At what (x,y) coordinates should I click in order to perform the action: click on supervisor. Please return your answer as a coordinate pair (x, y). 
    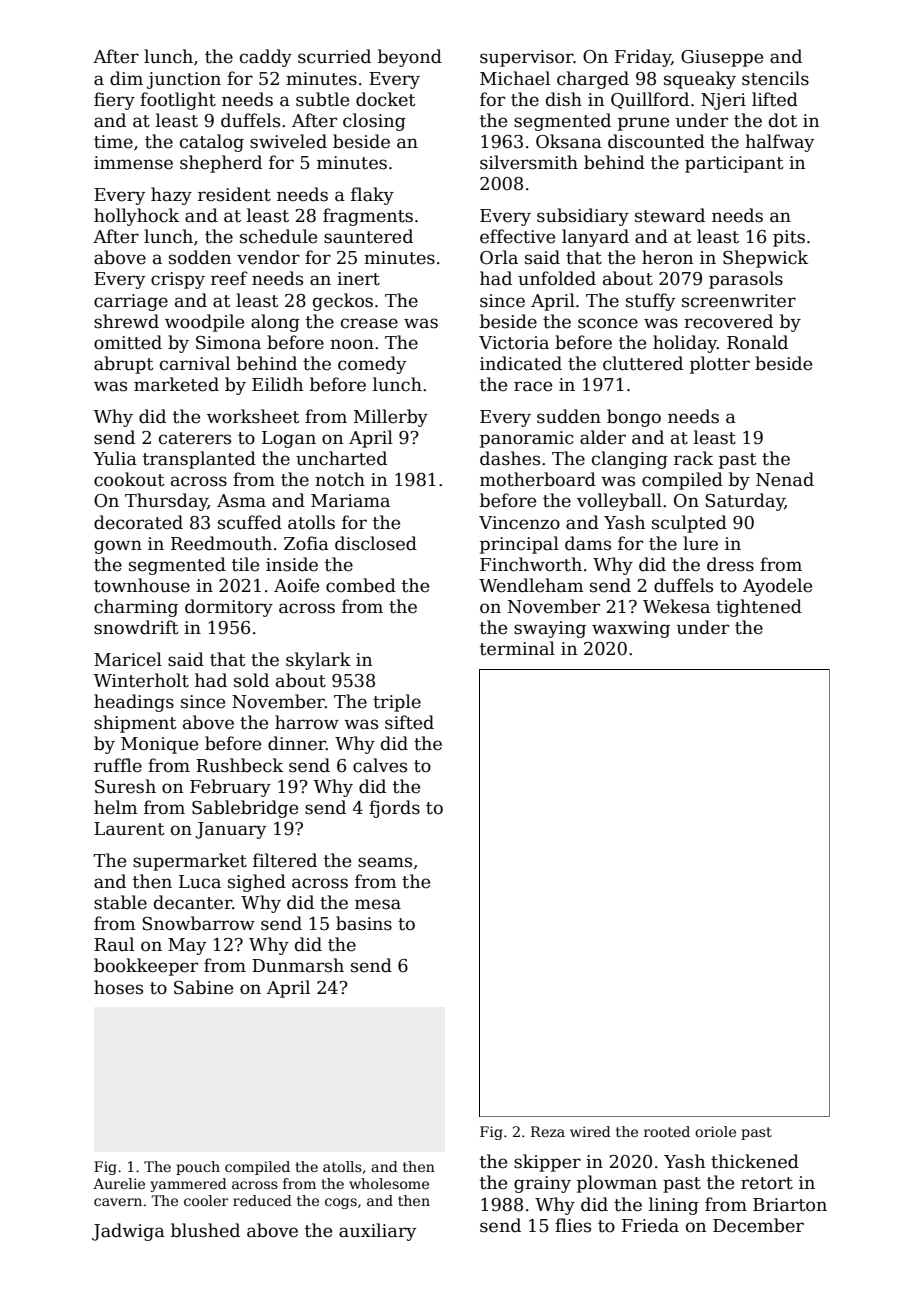
    Looking at the image, I should click on (526, 58).
